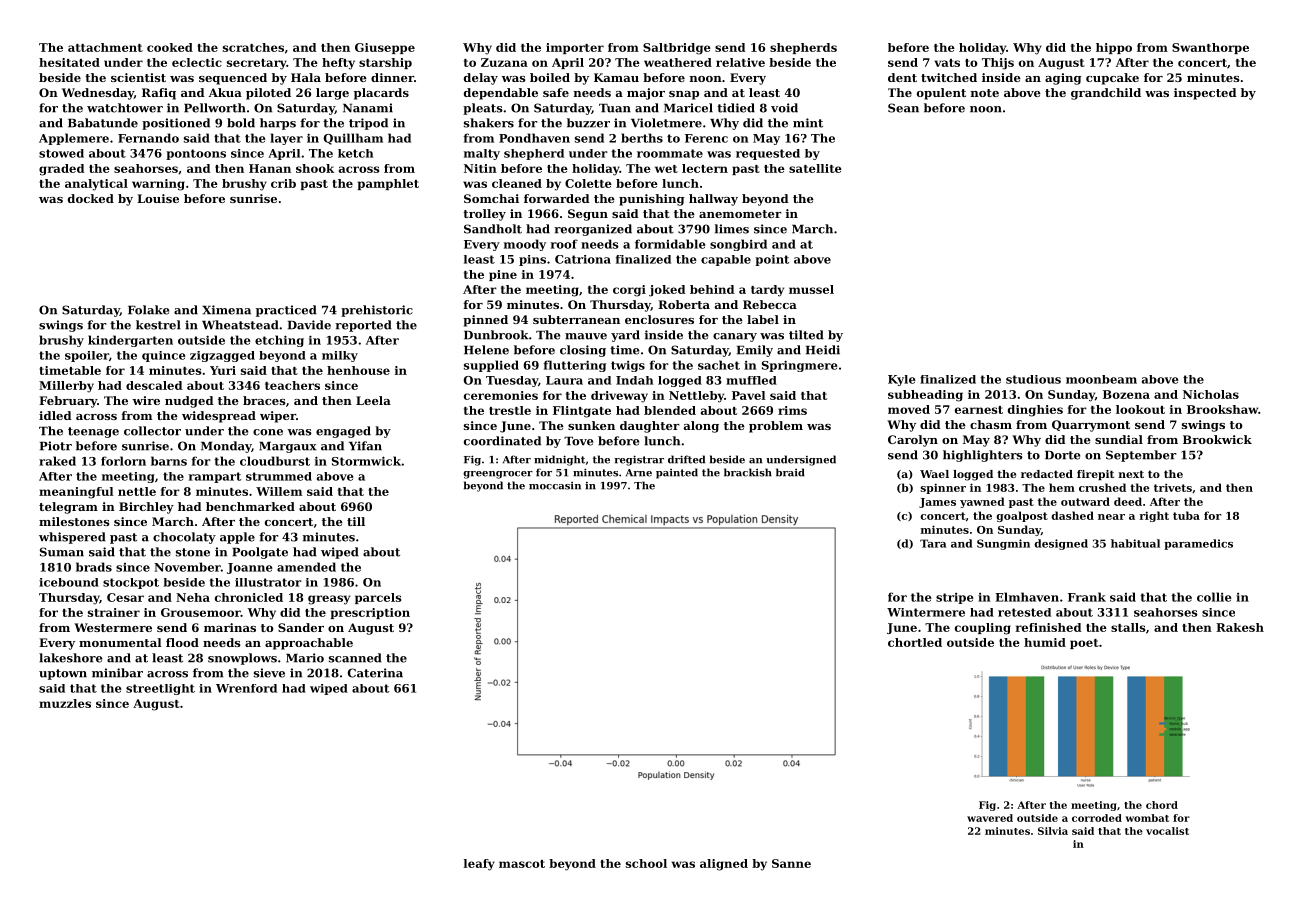 This document has height=924, width=1308. I want to click on coordinated, so click(502, 441).
